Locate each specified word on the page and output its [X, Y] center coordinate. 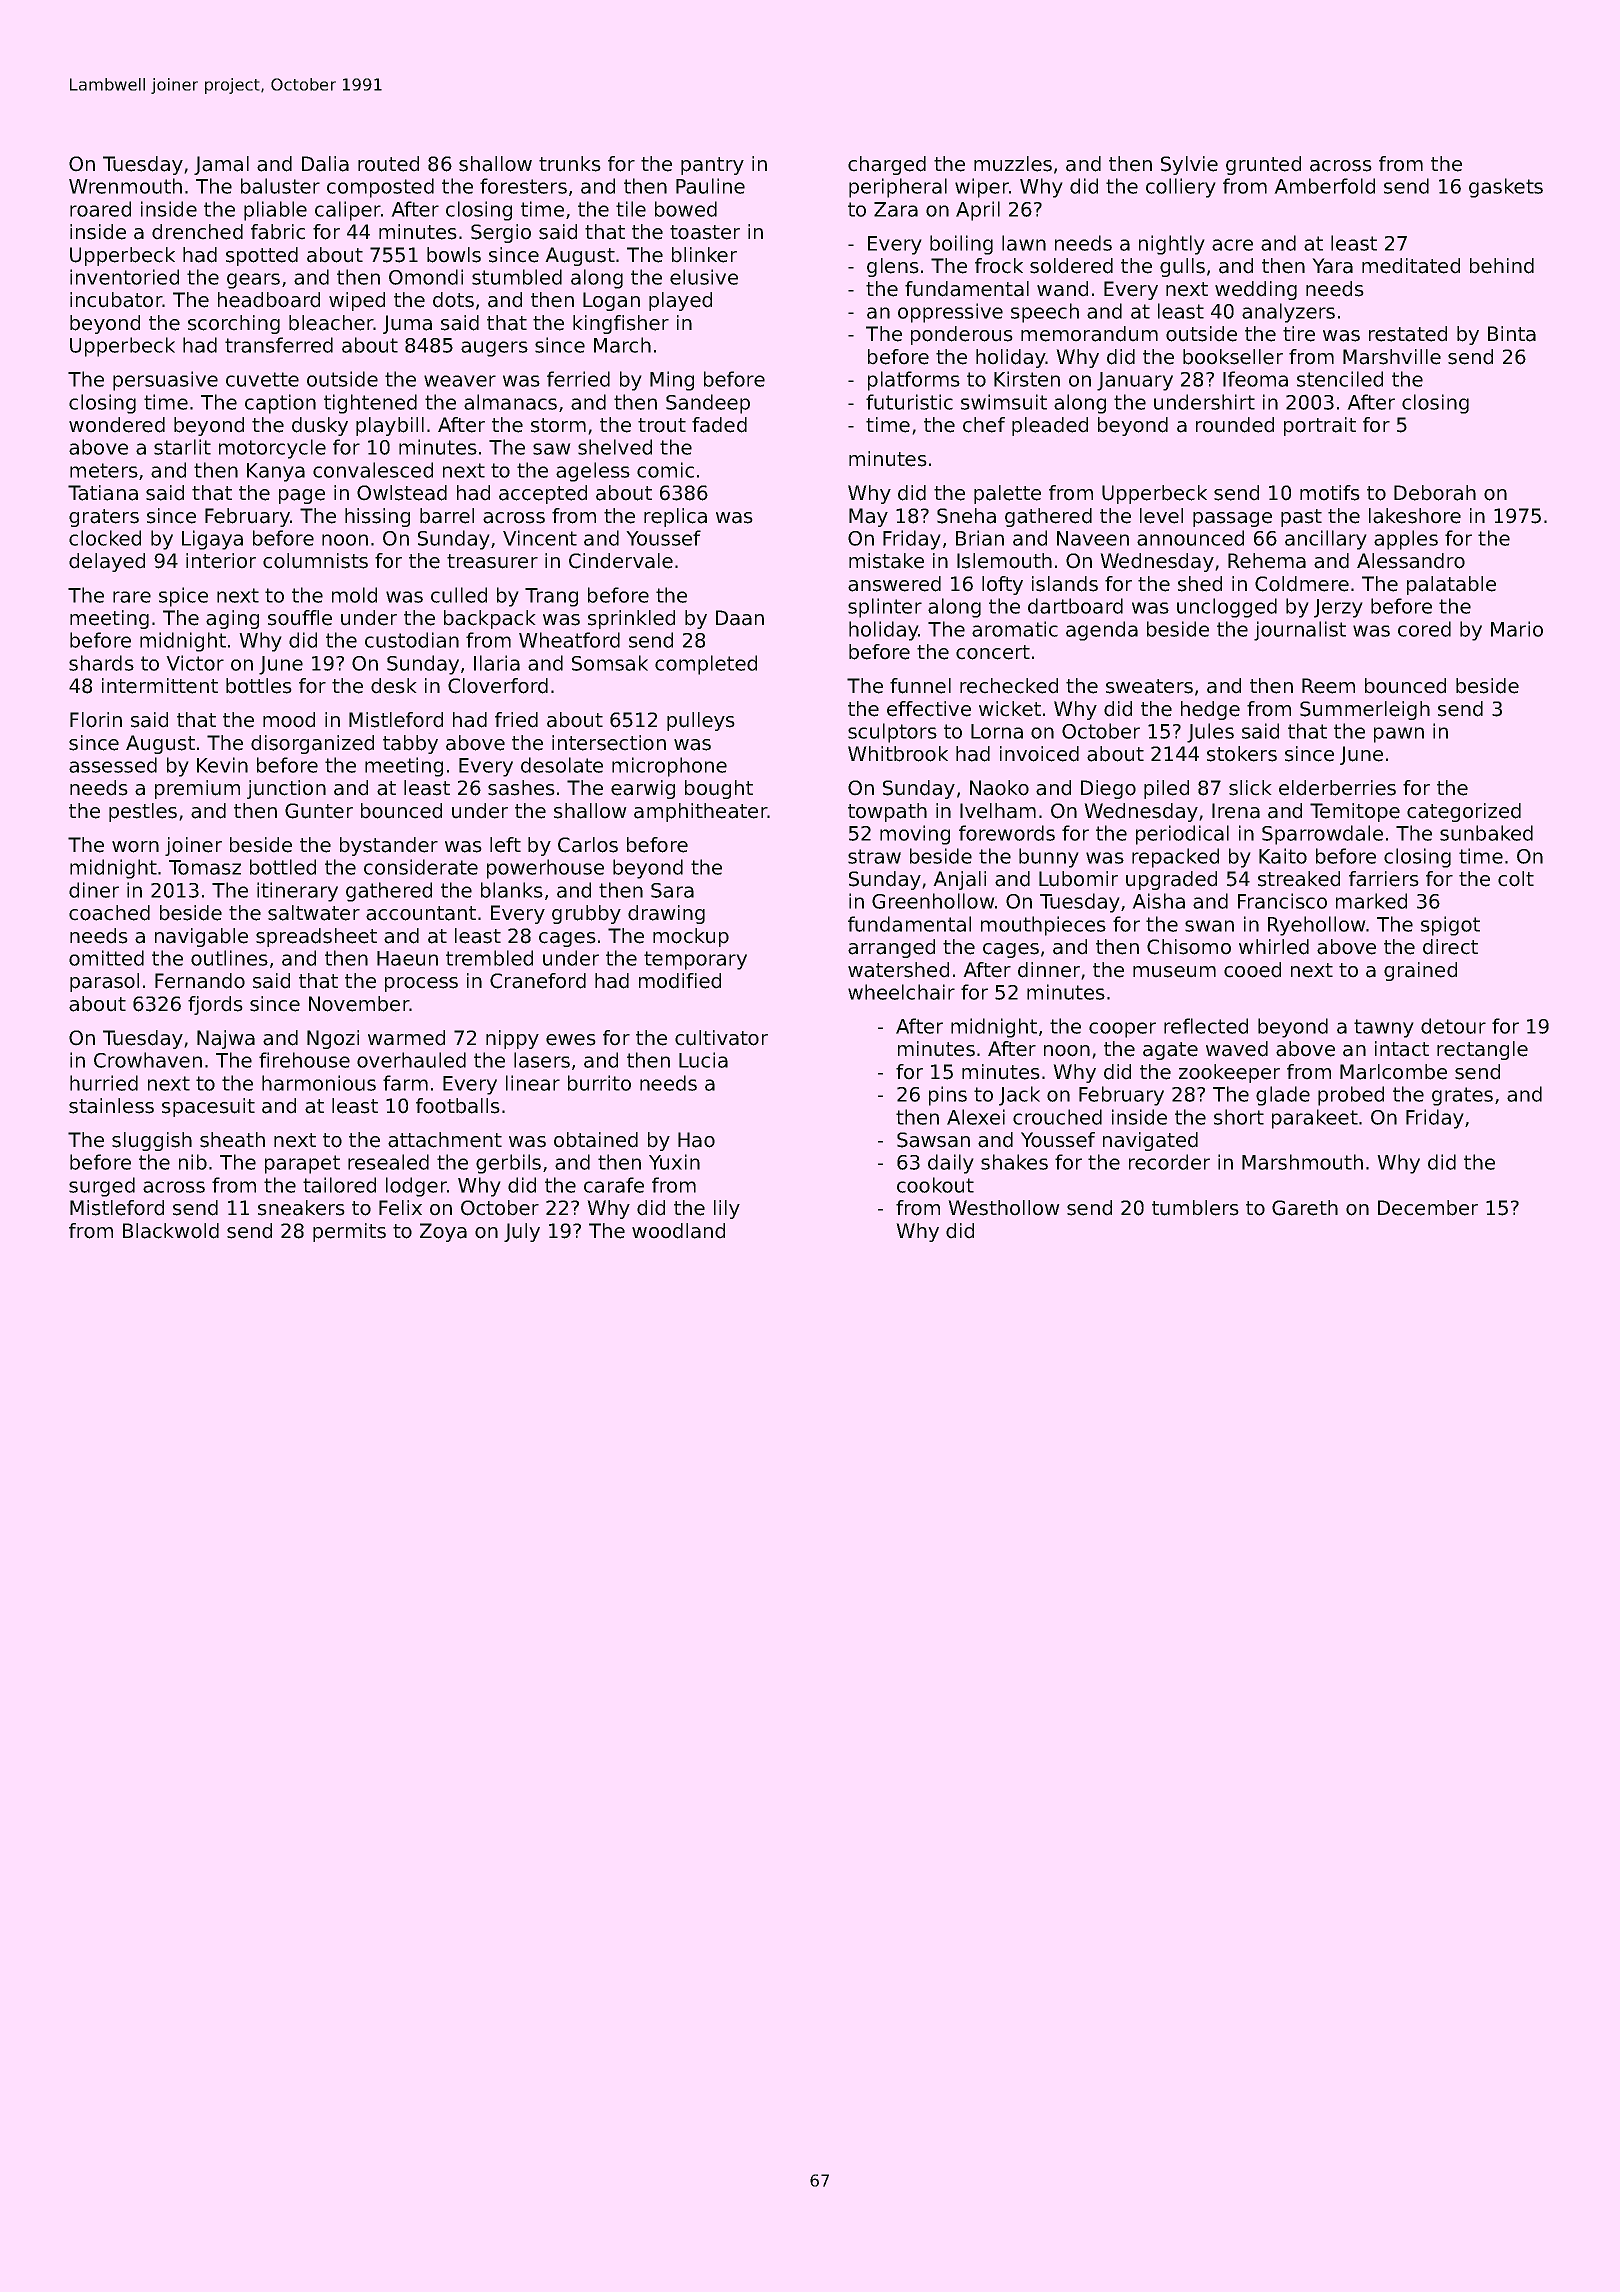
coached [109, 913]
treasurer [492, 561]
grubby [586, 914]
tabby [410, 744]
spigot [1450, 926]
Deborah [1435, 493]
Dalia [325, 164]
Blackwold [171, 1231]
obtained [596, 1140]
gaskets [1506, 188]
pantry [712, 166]
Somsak [610, 663]
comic [665, 470]
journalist [1300, 631]
